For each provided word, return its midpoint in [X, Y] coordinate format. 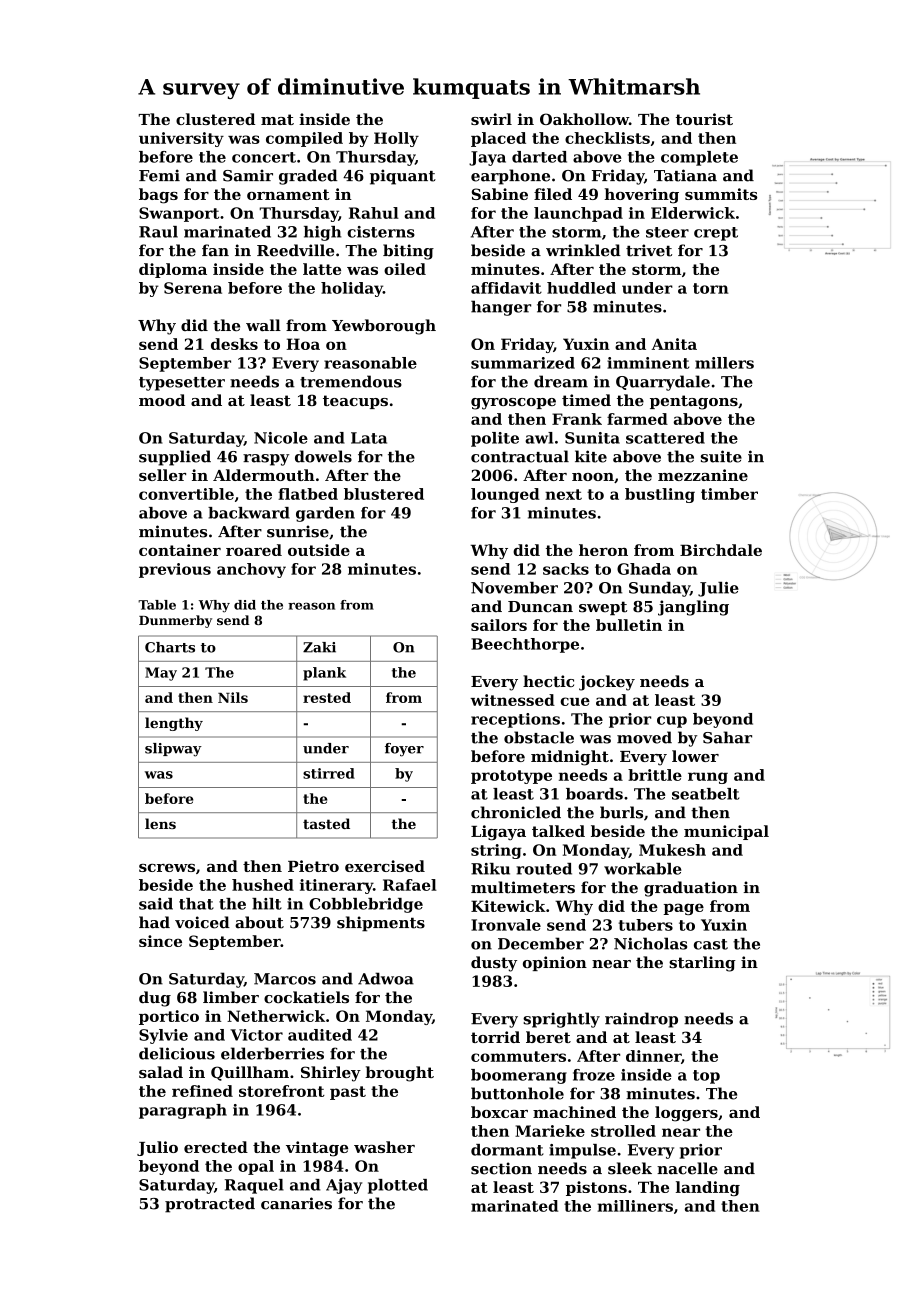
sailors [499, 625]
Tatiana [685, 175]
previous [175, 570]
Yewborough [384, 327]
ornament [288, 194]
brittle [655, 775]
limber [231, 997]
